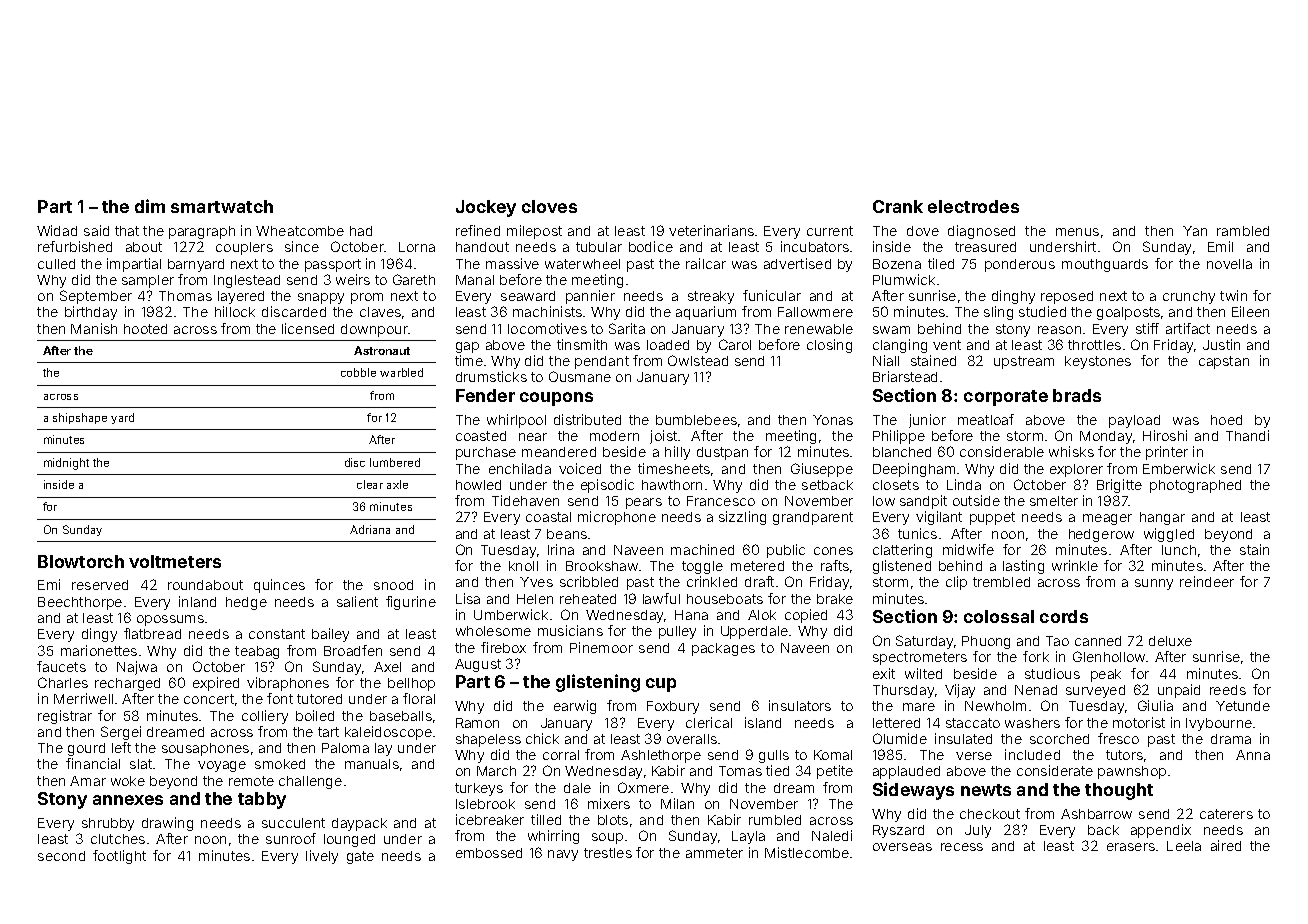 The height and width of the page is (924, 1308). What do you see at coordinates (973, 206) in the page?
I see `electrodes` at bounding box center [973, 206].
